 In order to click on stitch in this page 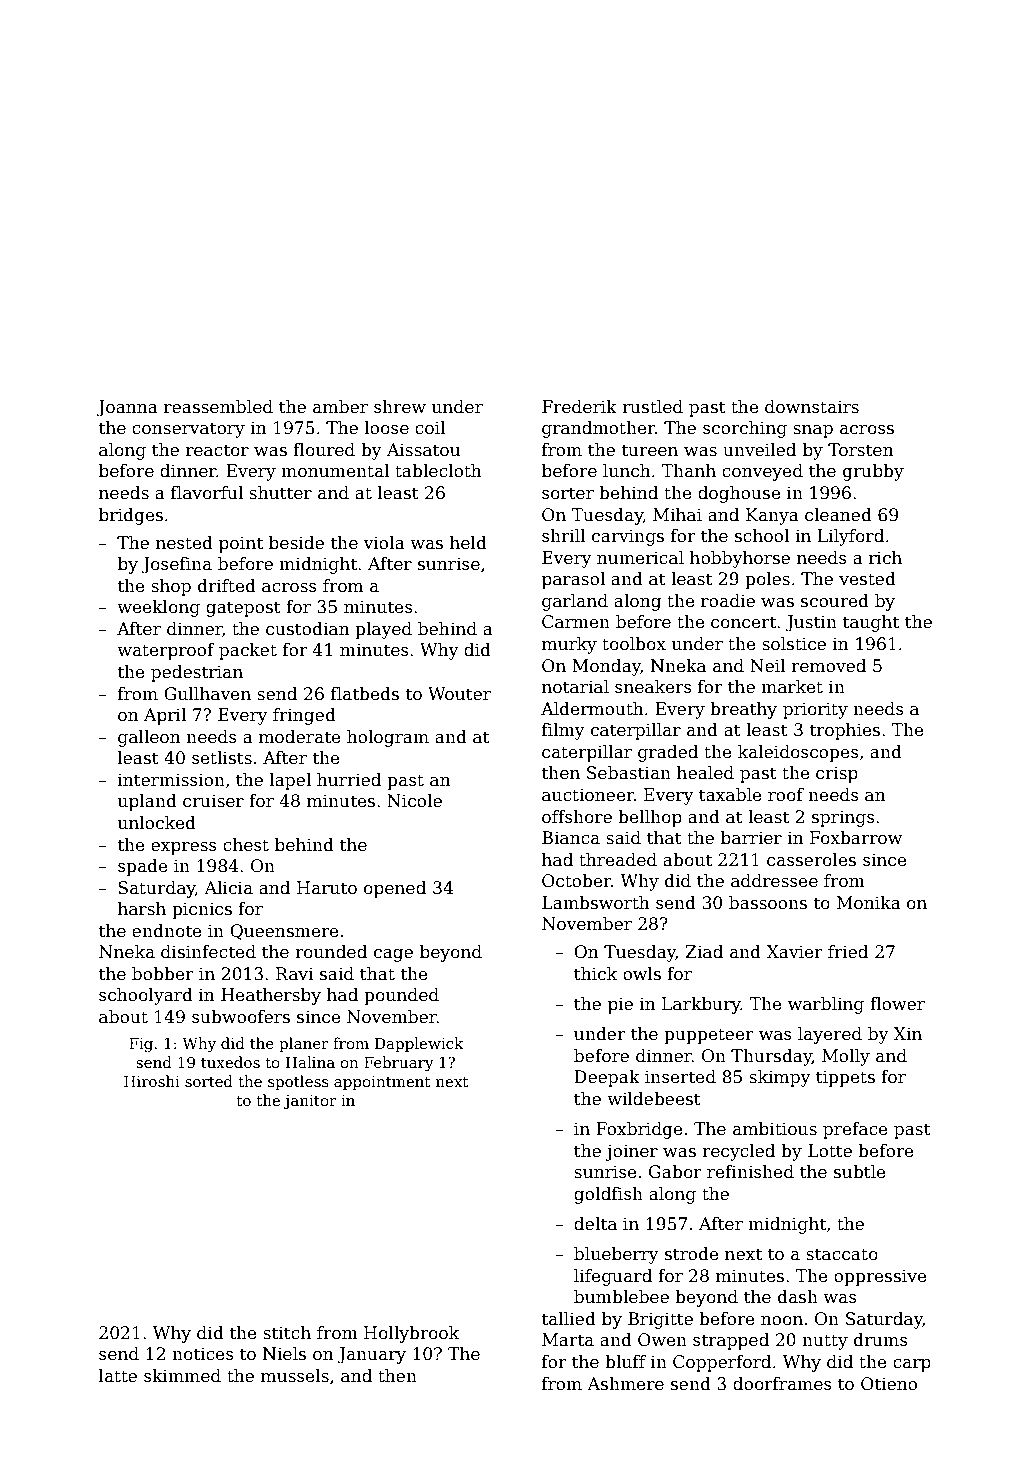, I will do `click(287, 1333)`.
